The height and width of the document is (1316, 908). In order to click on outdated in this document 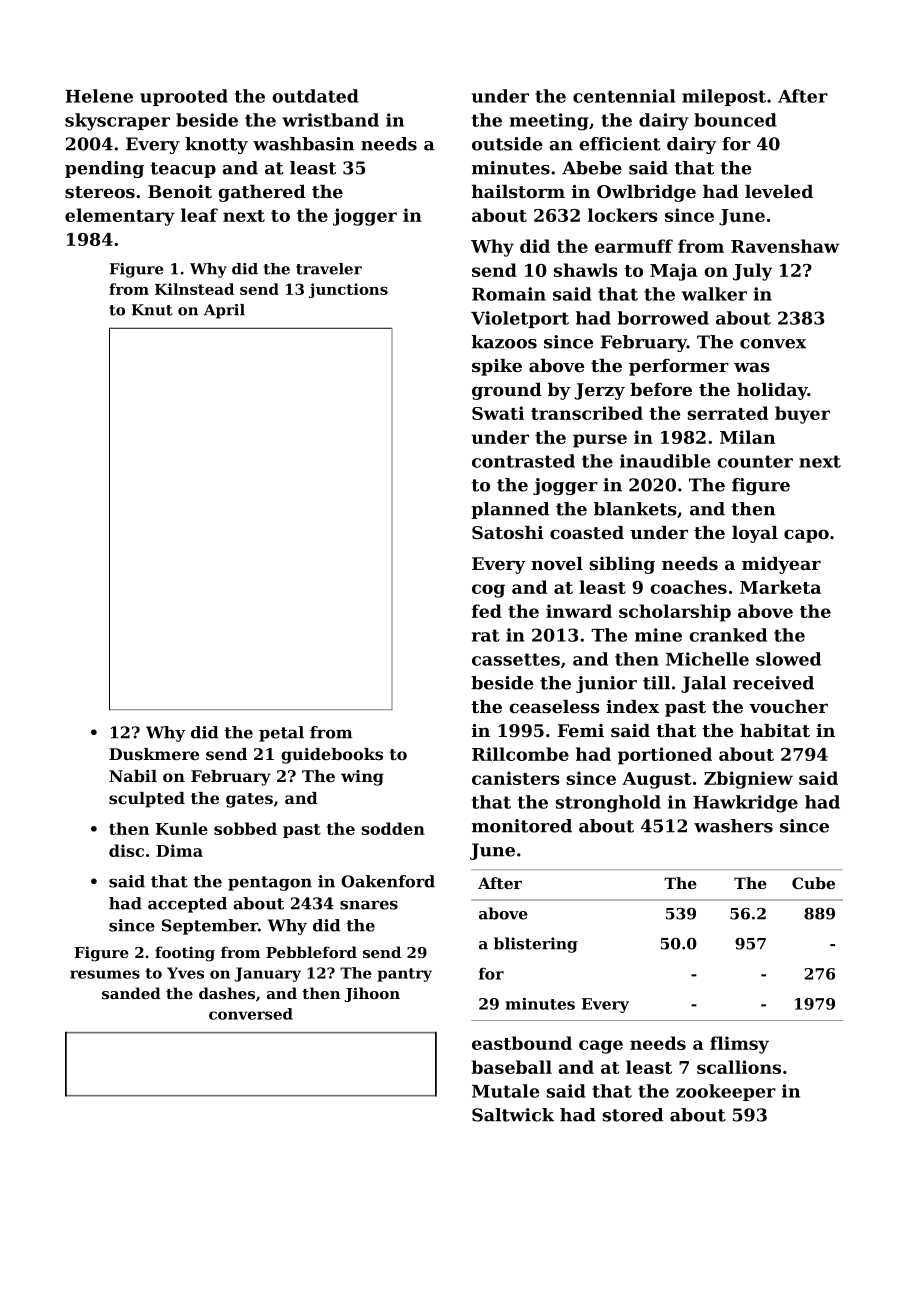, I will do `click(315, 96)`.
